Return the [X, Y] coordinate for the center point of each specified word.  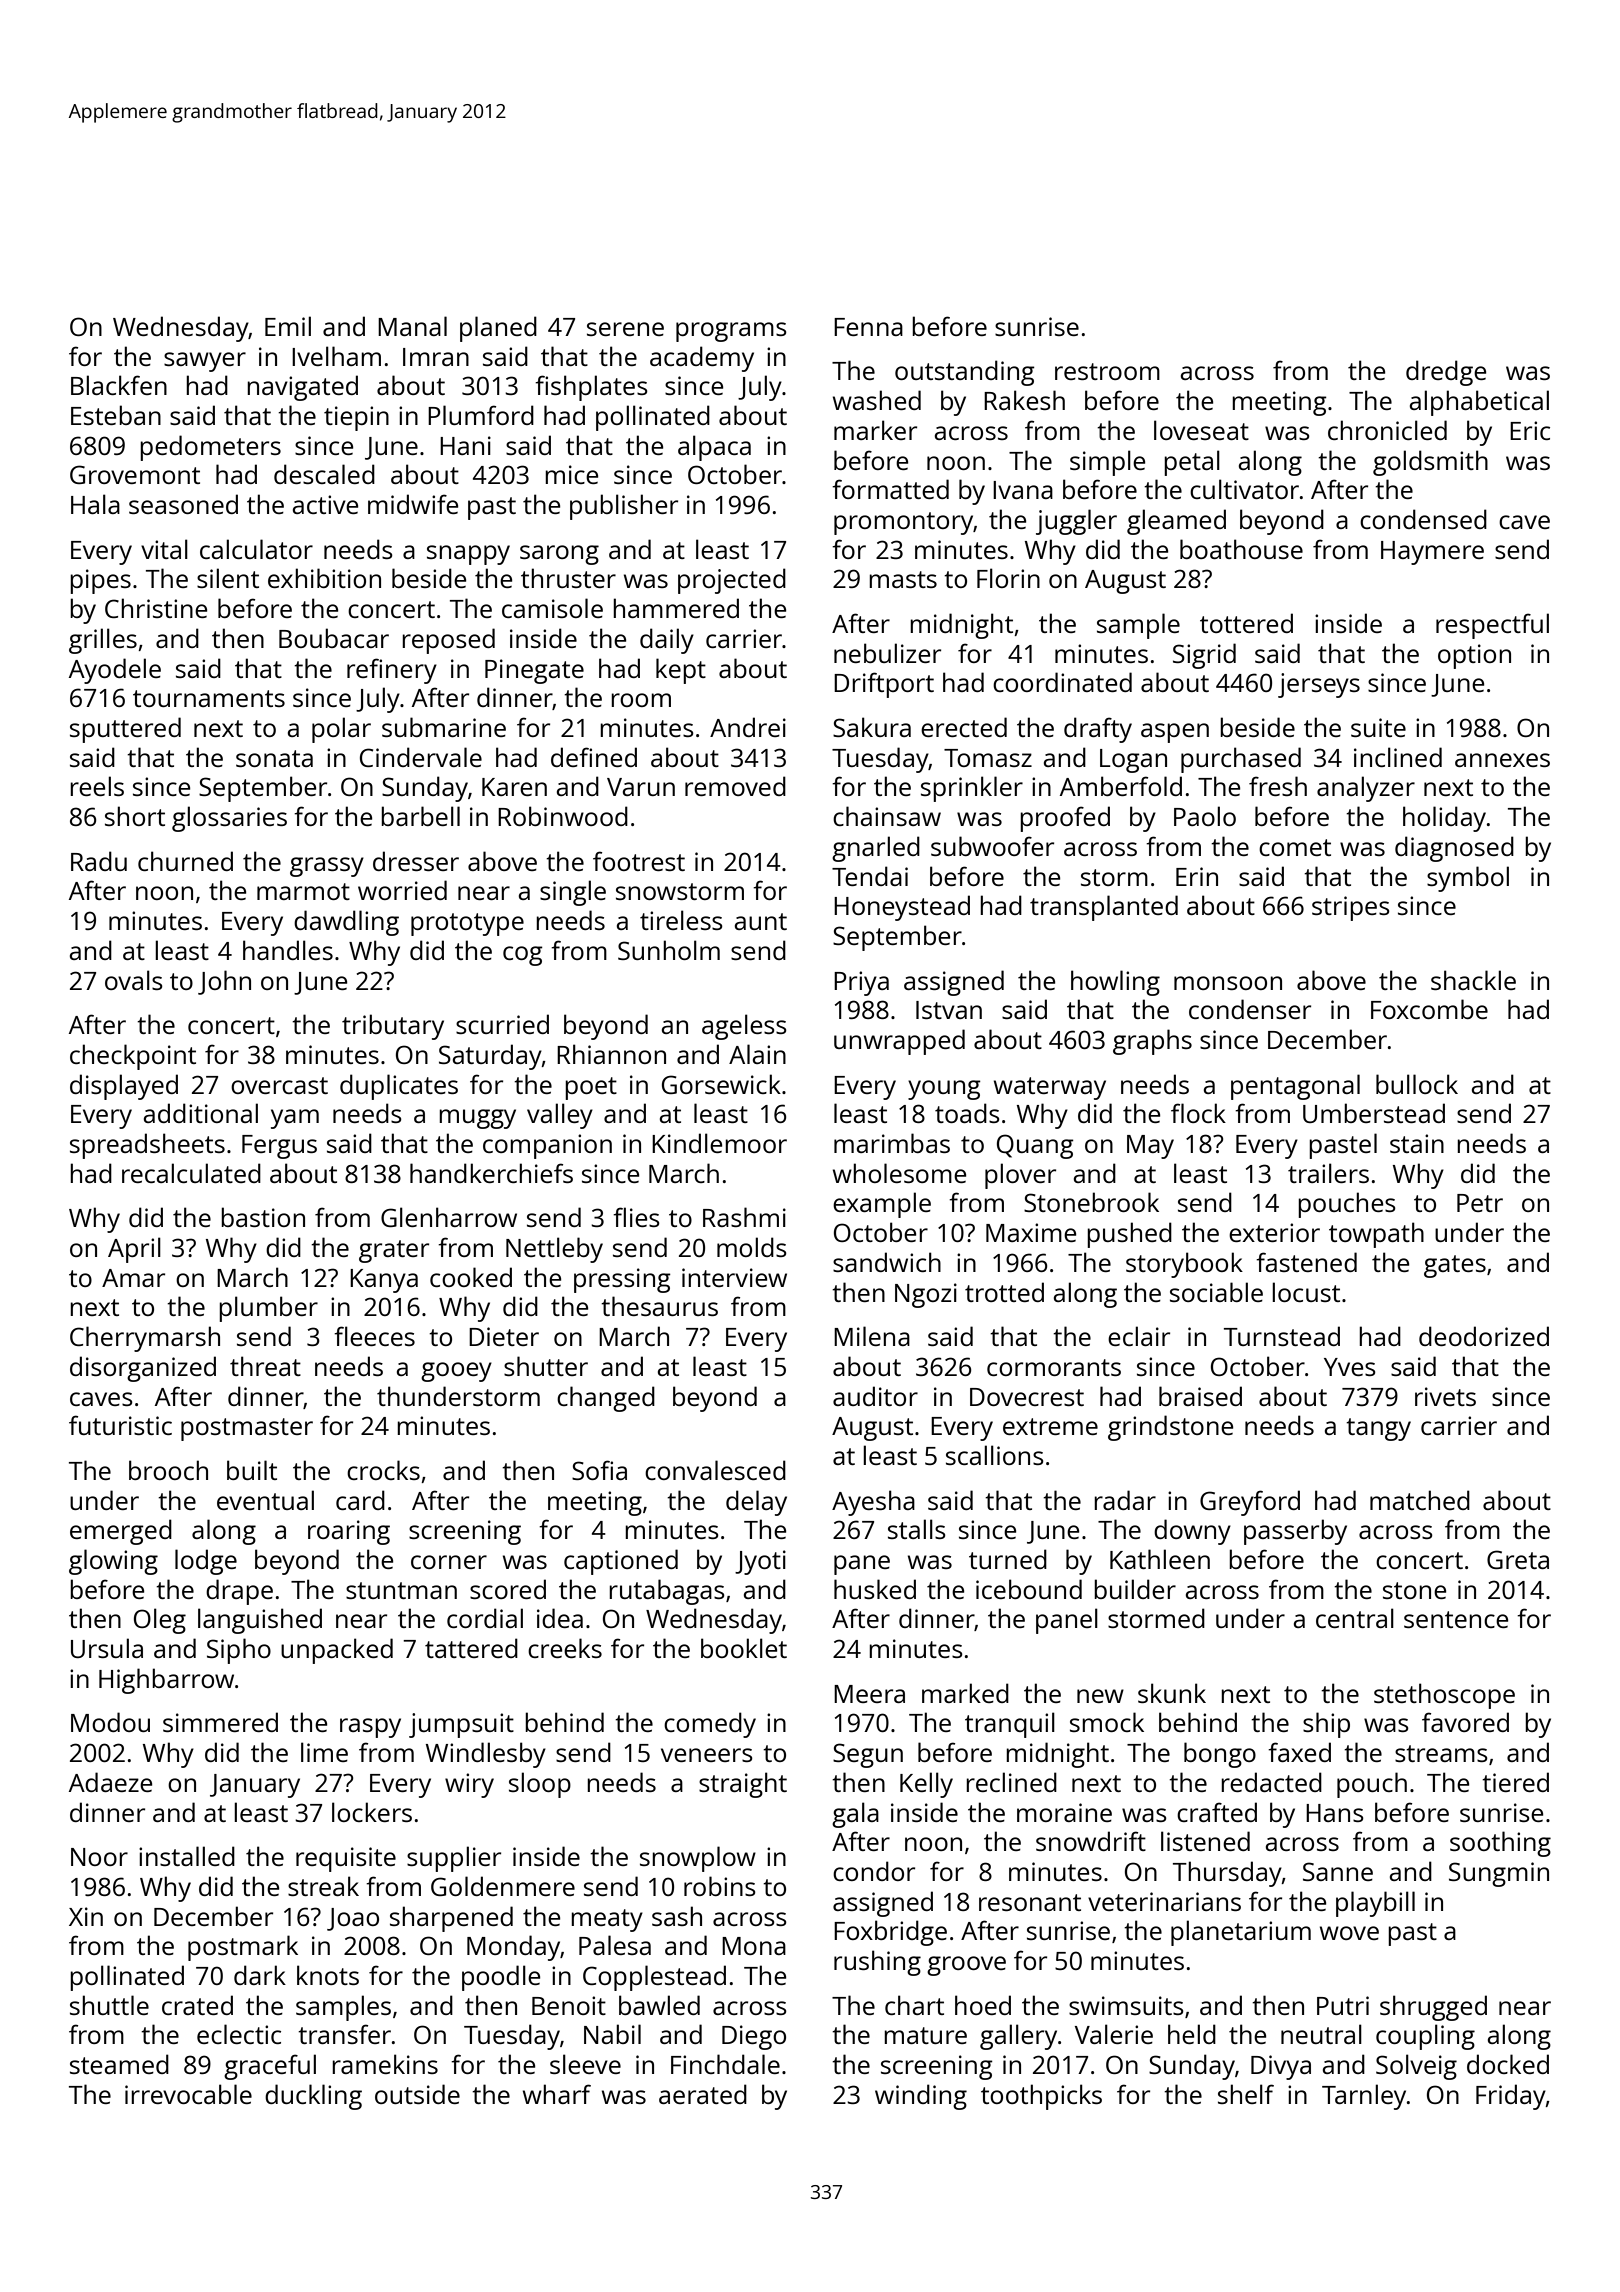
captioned [621, 1562]
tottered [1246, 623]
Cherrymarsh [145, 1339]
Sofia [599, 1470]
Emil [288, 326]
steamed [119, 2064]
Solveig [1416, 2067]
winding [921, 2097]
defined [594, 757]
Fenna [868, 327]
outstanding [965, 373]
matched [1420, 1500]
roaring [349, 1532]
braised [1200, 1396]
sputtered [125, 730]
